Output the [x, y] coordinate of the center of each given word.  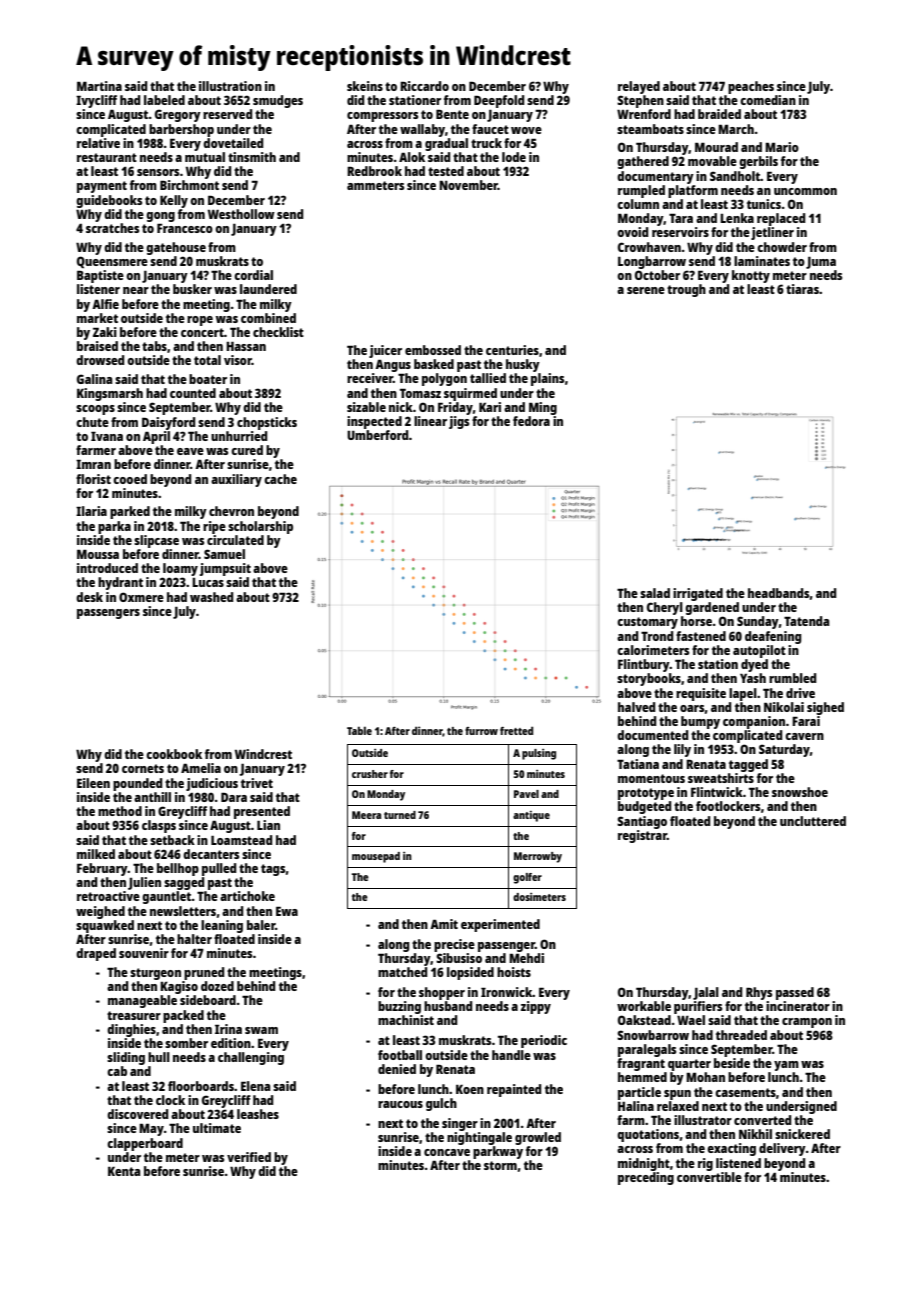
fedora [531, 421]
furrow [481, 731]
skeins [365, 86]
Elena [255, 1086]
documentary [655, 177]
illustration [230, 86]
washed [211, 597]
